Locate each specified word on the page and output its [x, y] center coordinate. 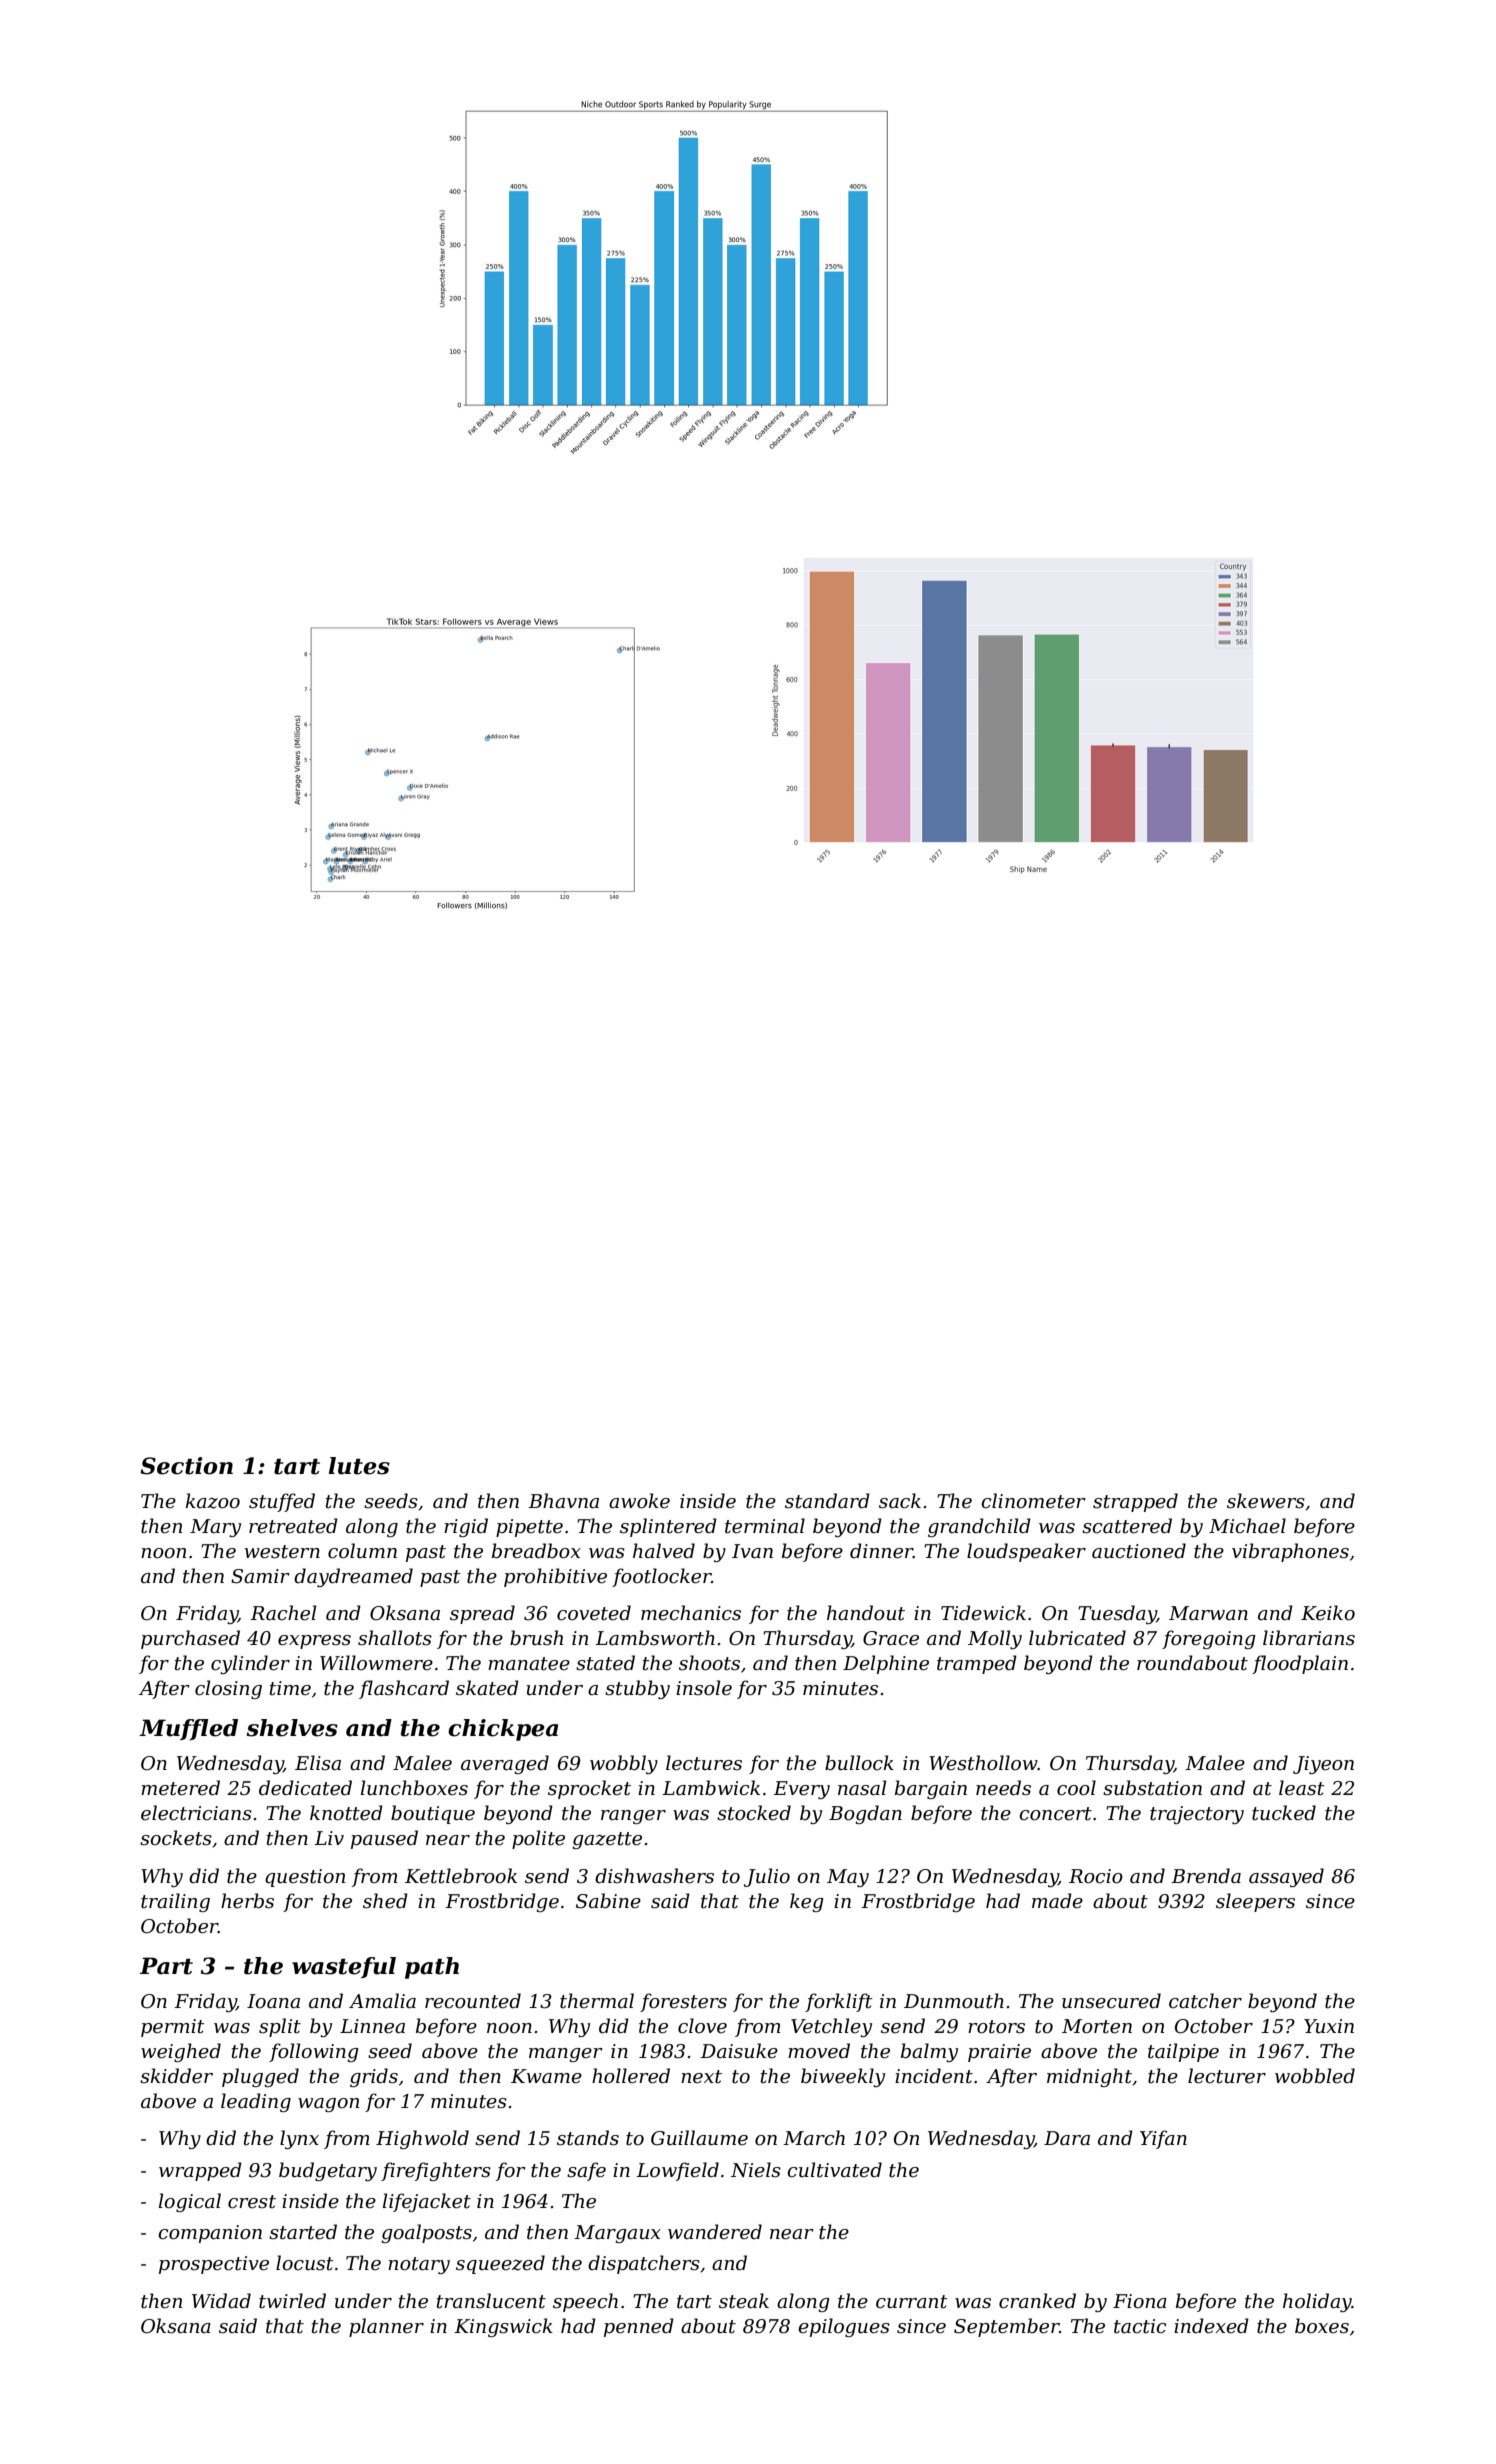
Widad [221, 2301]
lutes [359, 1466]
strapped [1135, 1502]
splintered [668, 1527]
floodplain [1300, 1664]
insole [704, 1688]
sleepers [1255, 1902]
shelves [292, 1728]
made [1057, 1901]
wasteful [344, 1967]
